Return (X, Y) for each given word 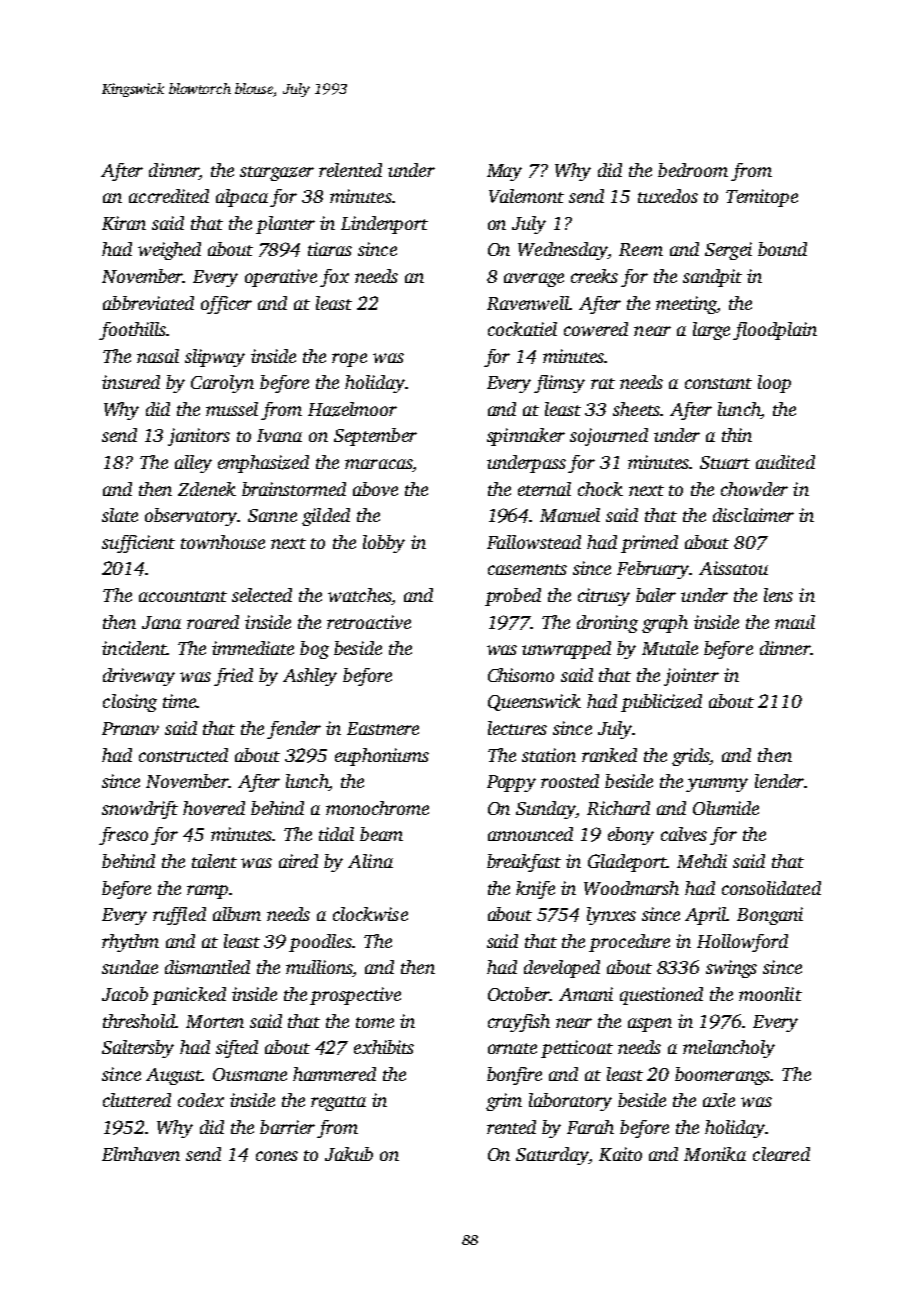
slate (120, 515)
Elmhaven (141, 1154)
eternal (544, 489)
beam (381, 834)
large (711, 331)
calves (684, 834)
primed (649, 544)
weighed (169, 251)
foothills (132, 331)
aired (298, 861)
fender (294, 730)
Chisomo (521, 675)
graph (665, 624)
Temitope (762, 198)
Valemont (526, 196)
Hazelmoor (352, 409)
